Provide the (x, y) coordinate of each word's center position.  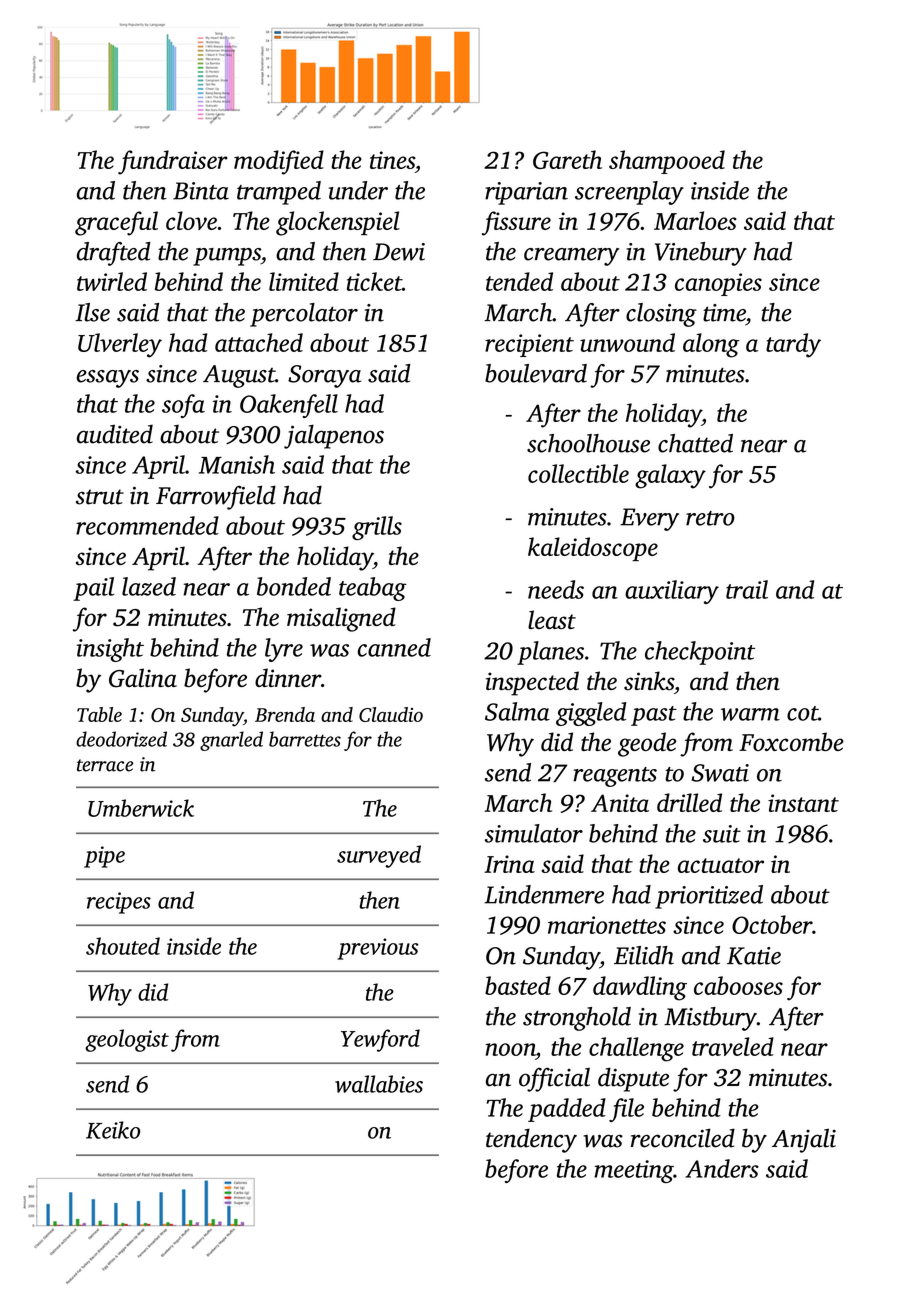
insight (110, 650)
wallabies (379, 1084)
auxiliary (672, 592)
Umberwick (141, 808)
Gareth (567, 159)
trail (747, 589)
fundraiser (173, 162)
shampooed (667, 162)
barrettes (305, 739)
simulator (534, 833)
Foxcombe (791, 741)
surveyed (379, 856)
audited (115, 434)
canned (394, 647)
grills (377, 528)
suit (722, 834)
